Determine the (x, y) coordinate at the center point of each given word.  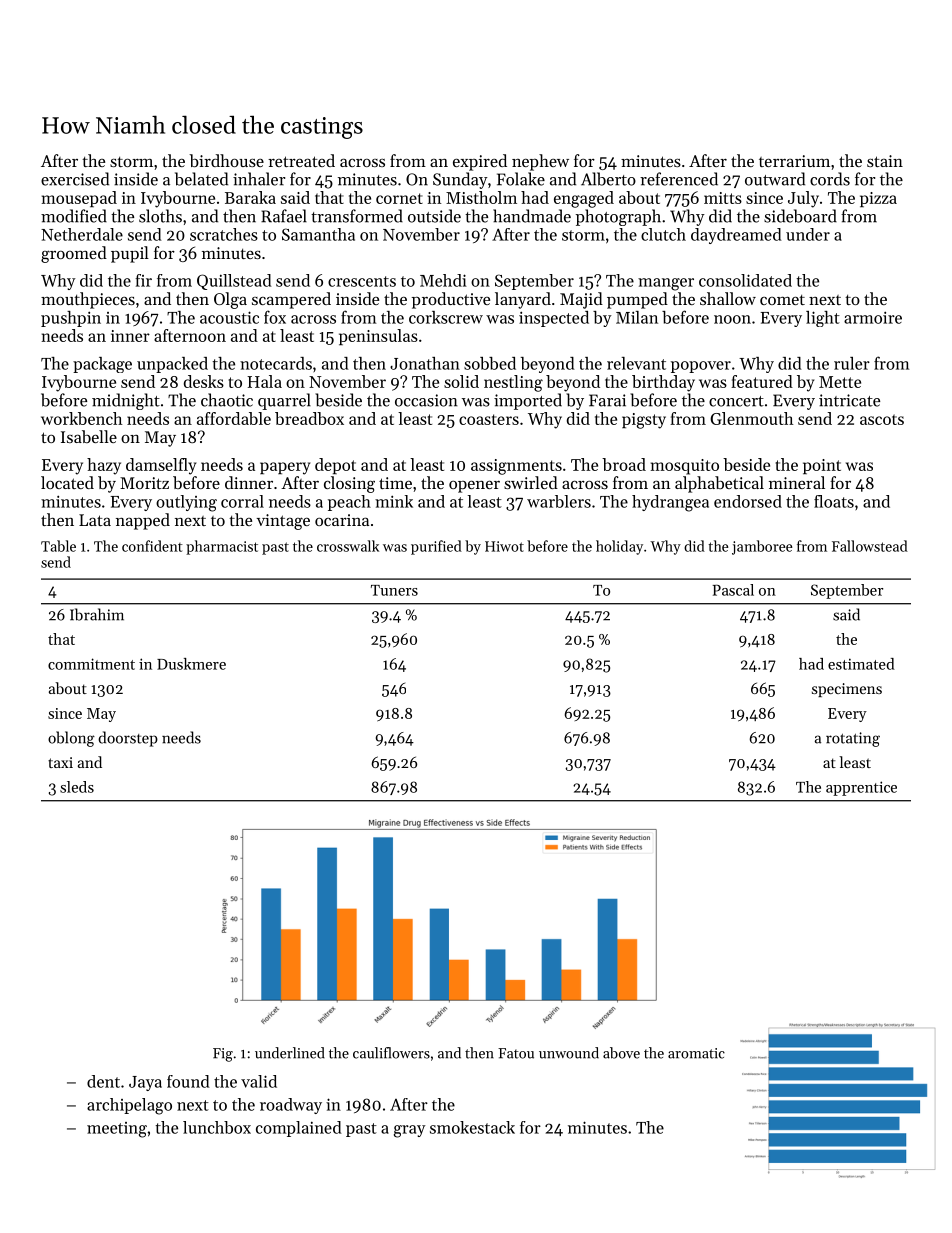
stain (885, 161)
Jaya (145, 1083)
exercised (75, 179)
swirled (531, 482)
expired (480, 162)
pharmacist (222, 547)
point (822, 466)
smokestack (472, 1127)
